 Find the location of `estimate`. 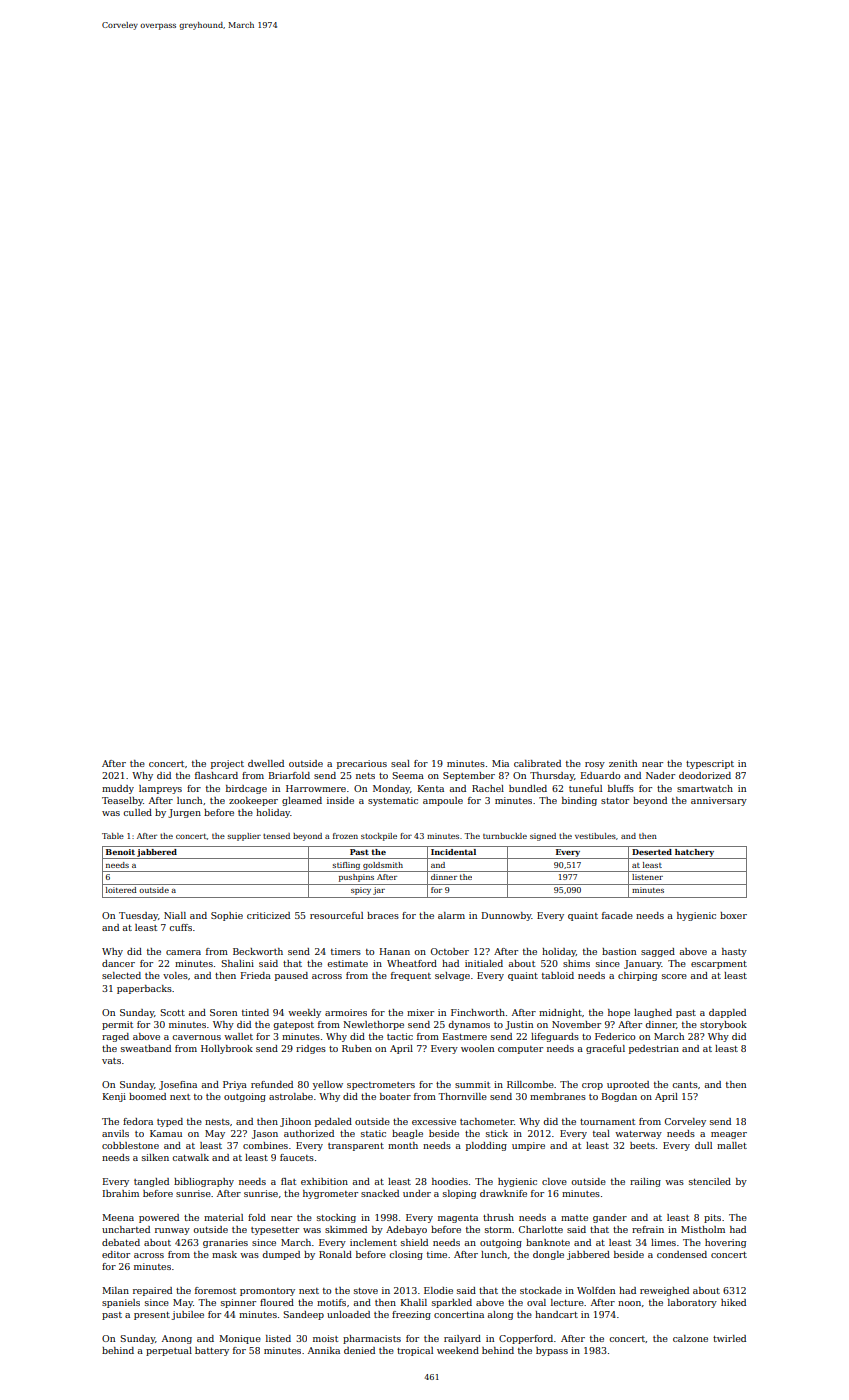

estimate is located at coordinates (347, 963).
